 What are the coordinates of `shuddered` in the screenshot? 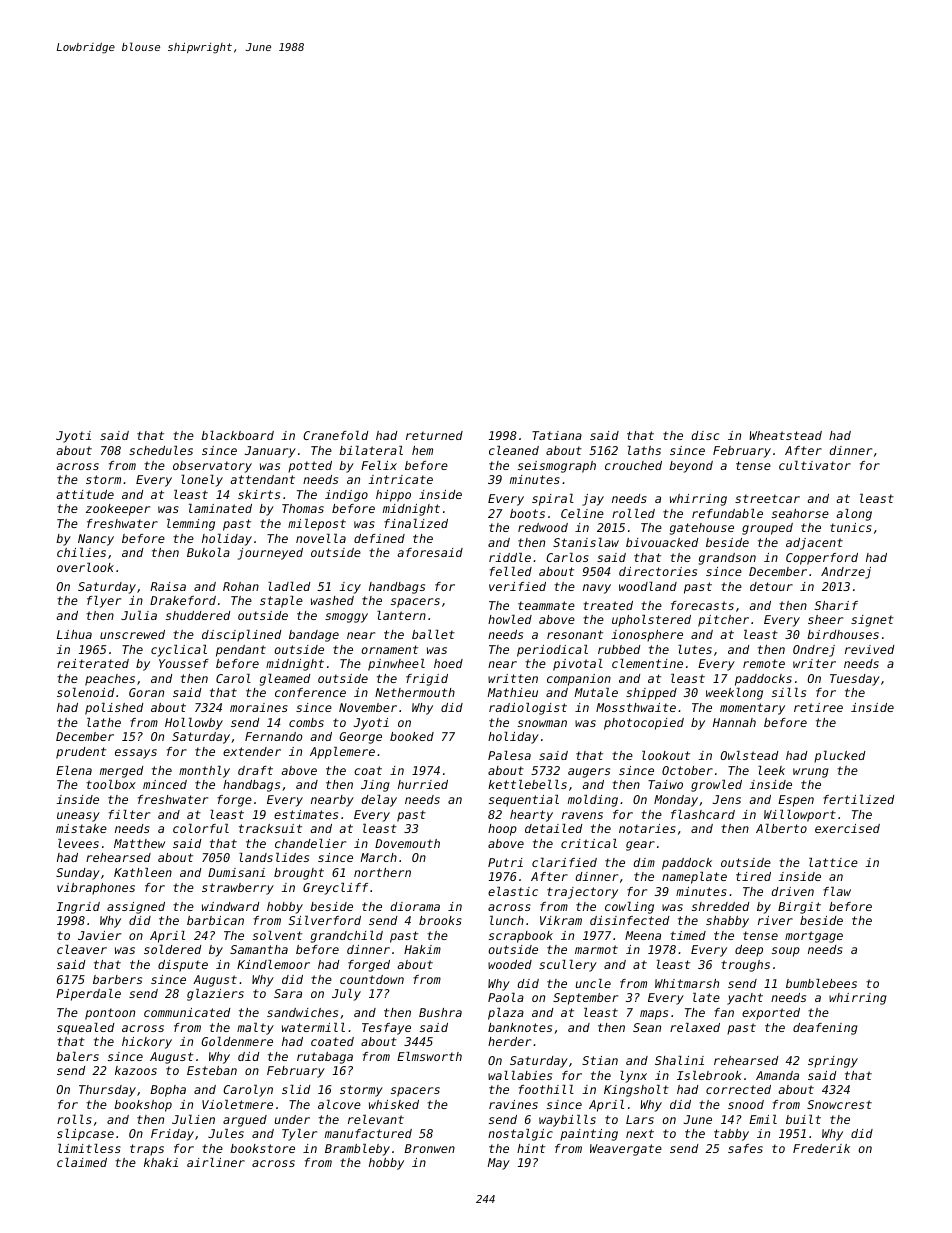 It's located at (198, 615).
